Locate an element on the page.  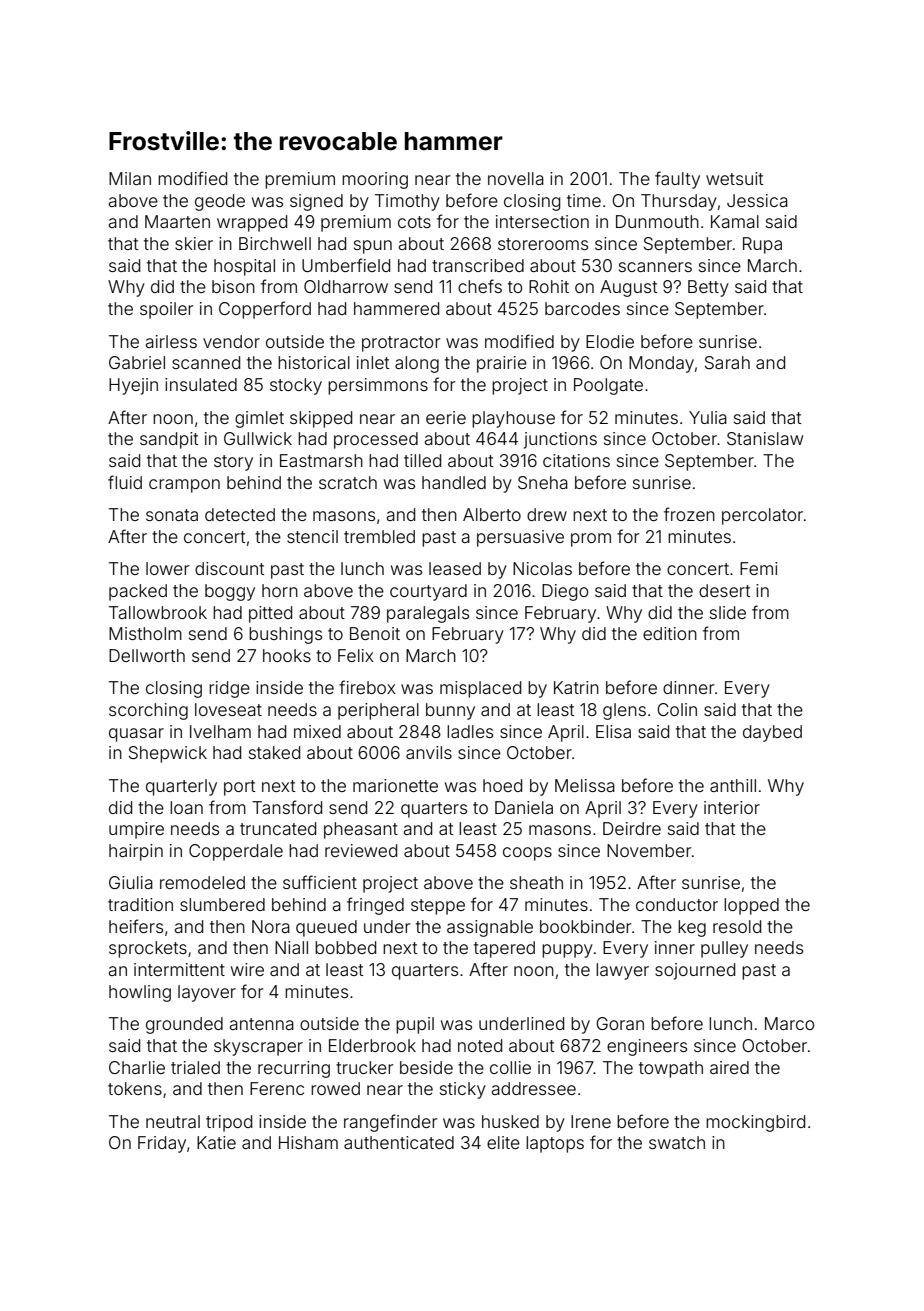
pitted is located at coordinates (270, 614).
